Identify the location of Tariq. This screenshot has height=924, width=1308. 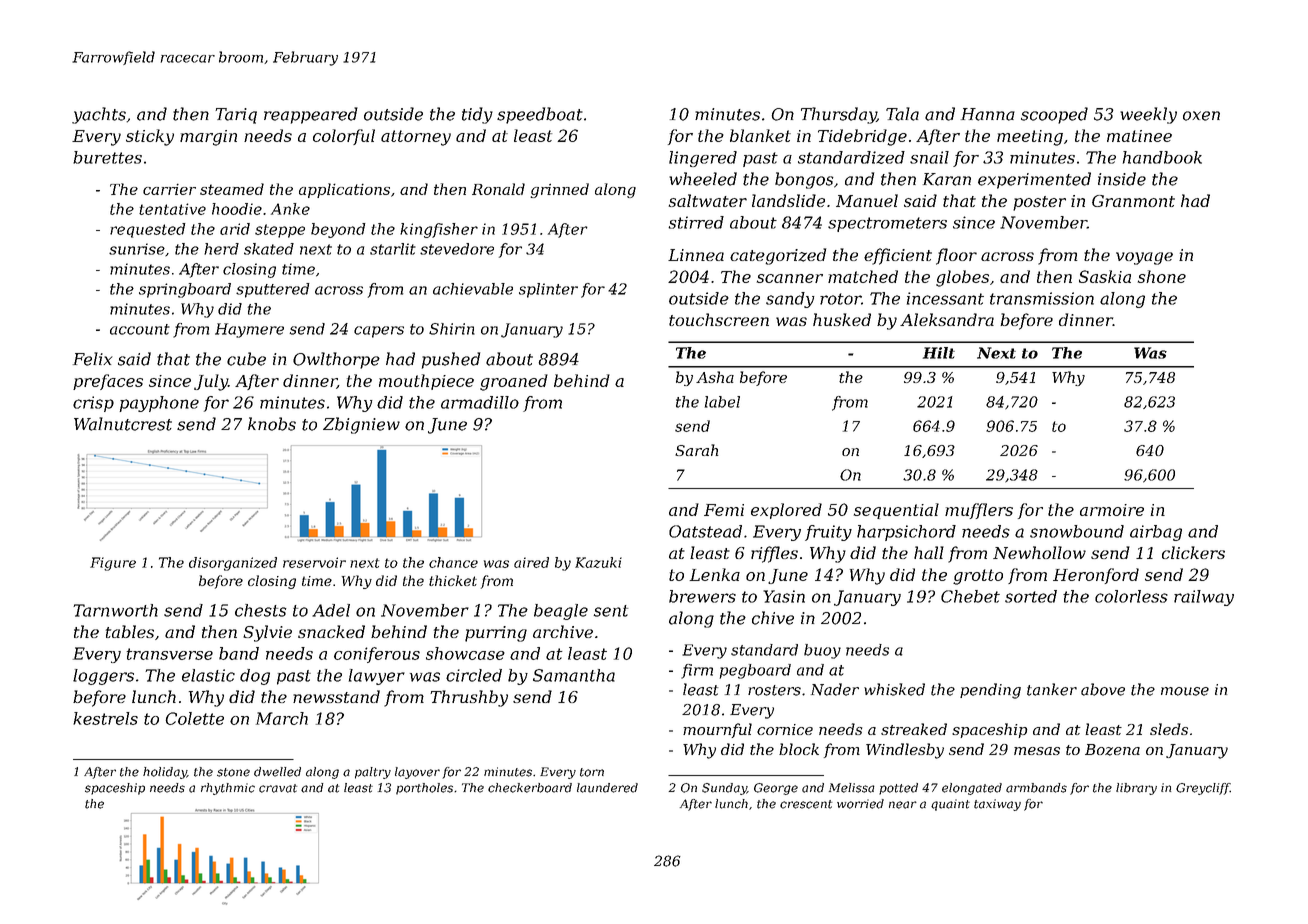
(236, 116).
